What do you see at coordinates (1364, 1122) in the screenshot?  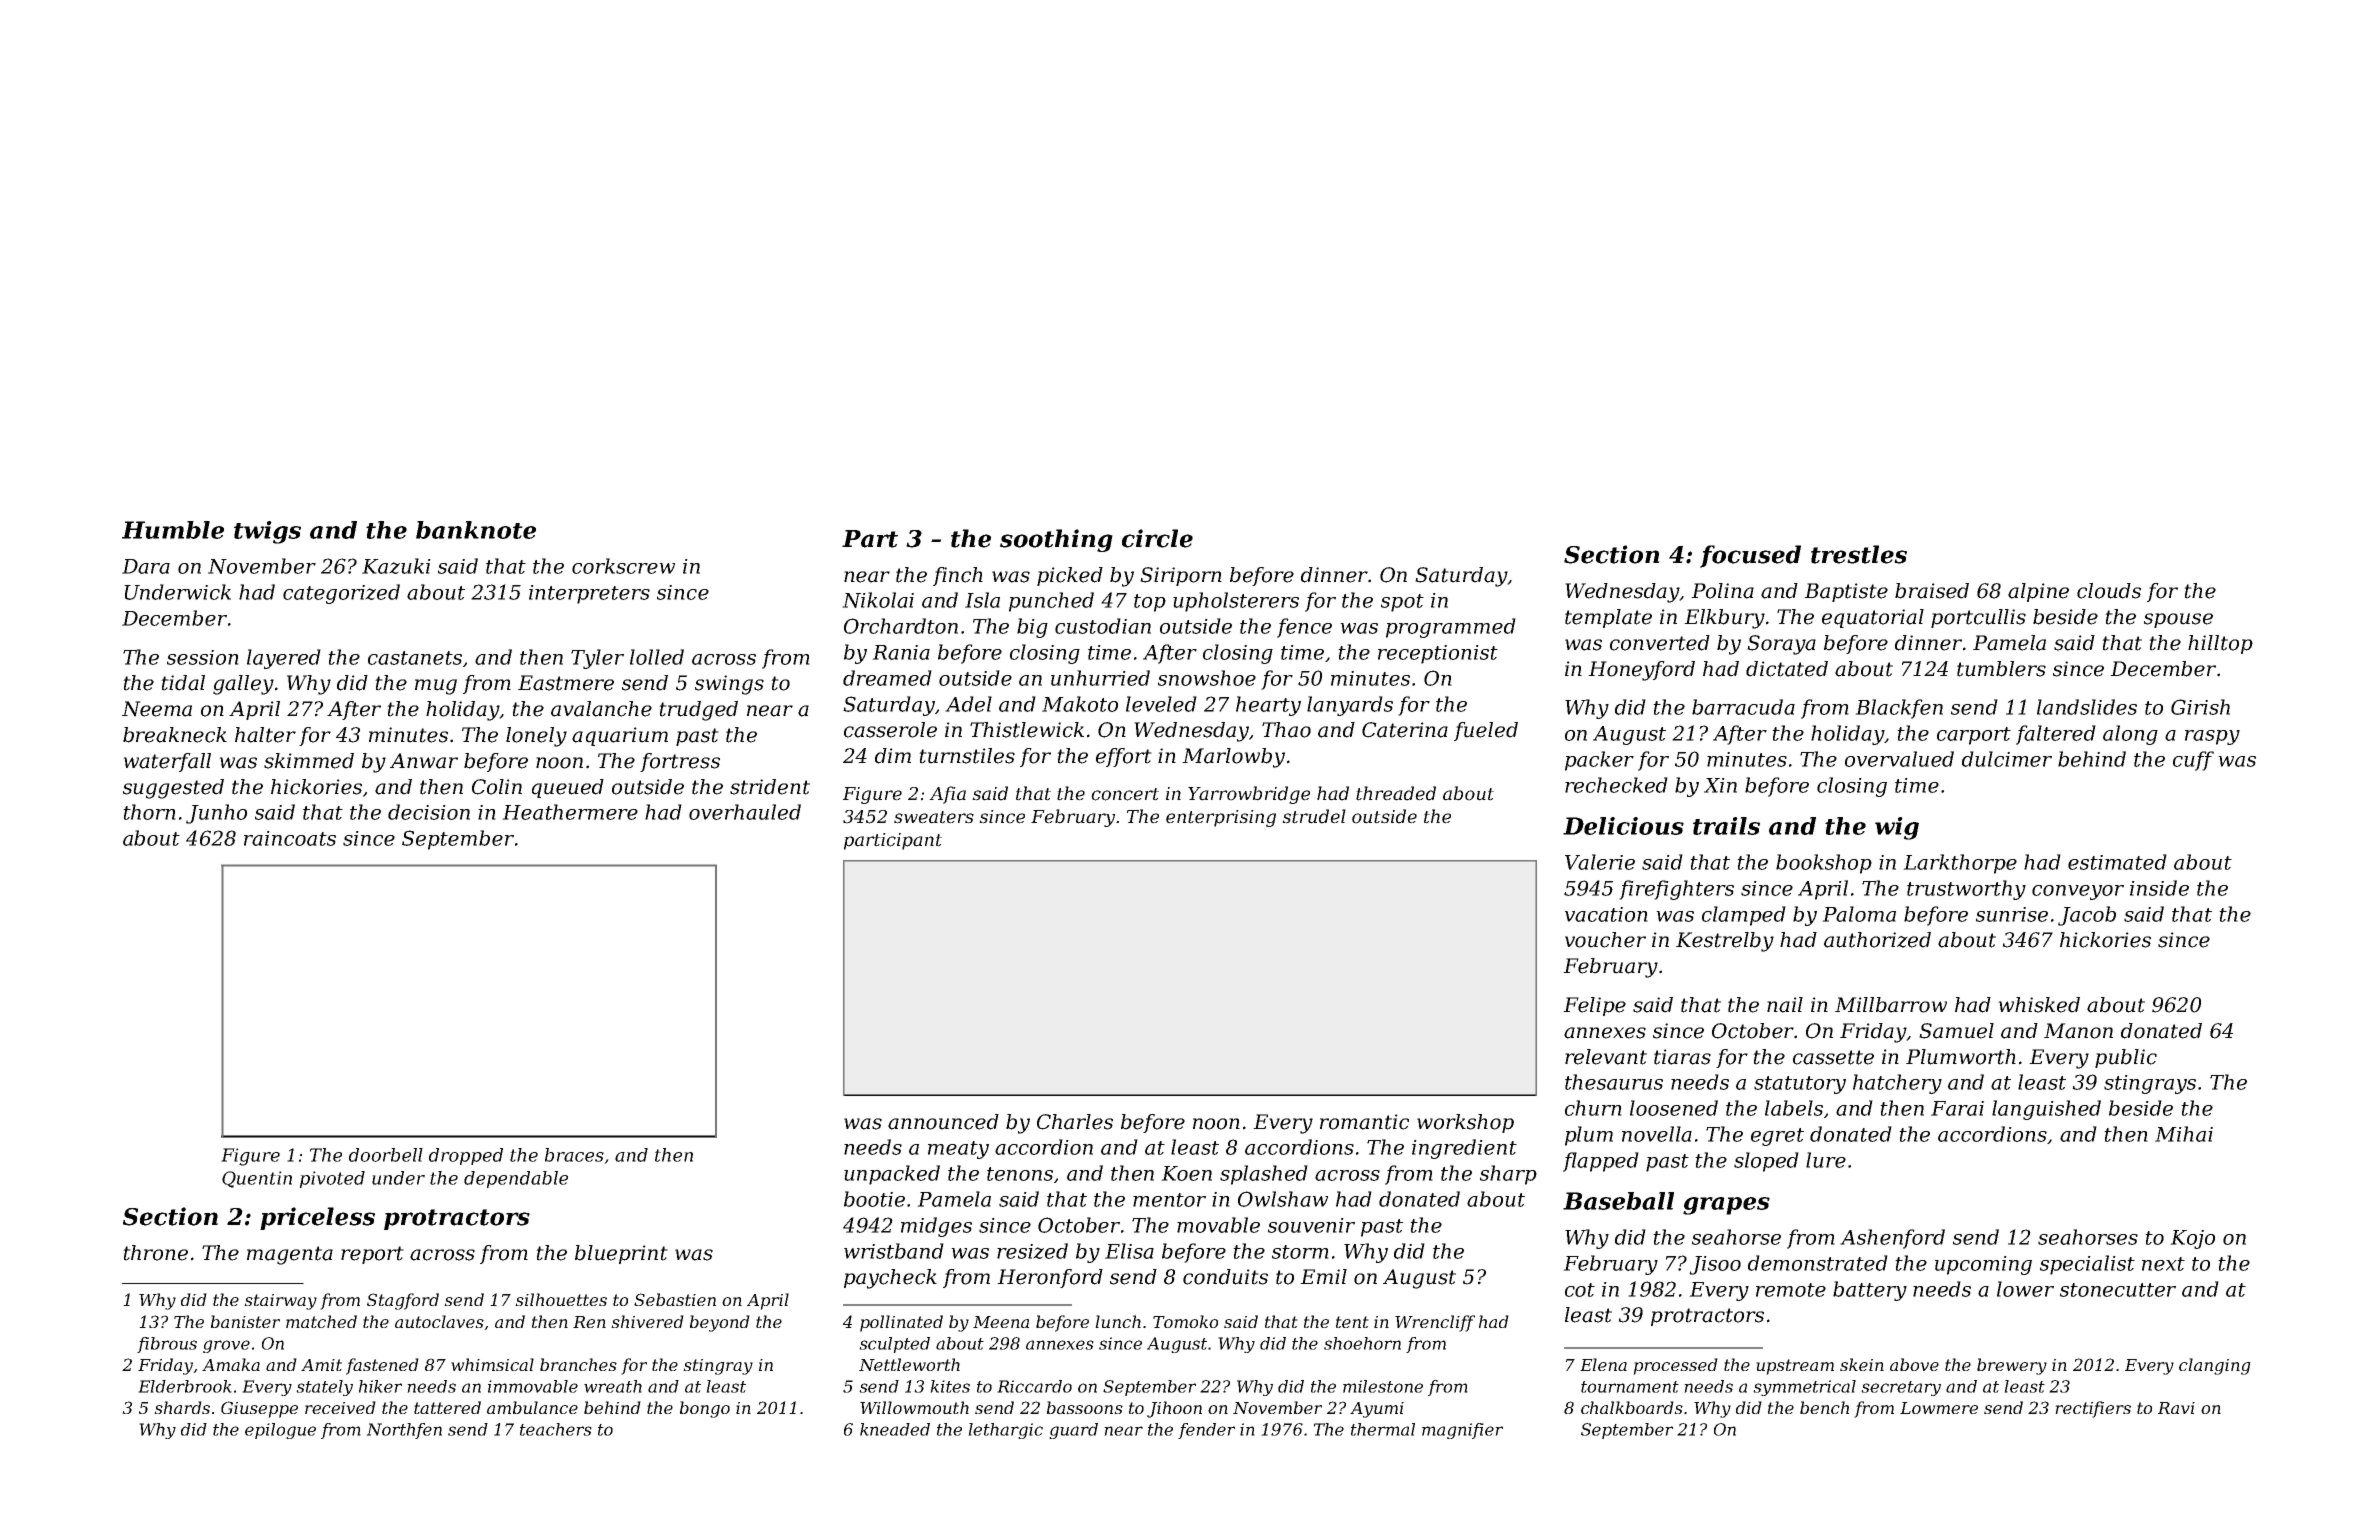 I see `romantic` at bounding box center [1364, 1122].
